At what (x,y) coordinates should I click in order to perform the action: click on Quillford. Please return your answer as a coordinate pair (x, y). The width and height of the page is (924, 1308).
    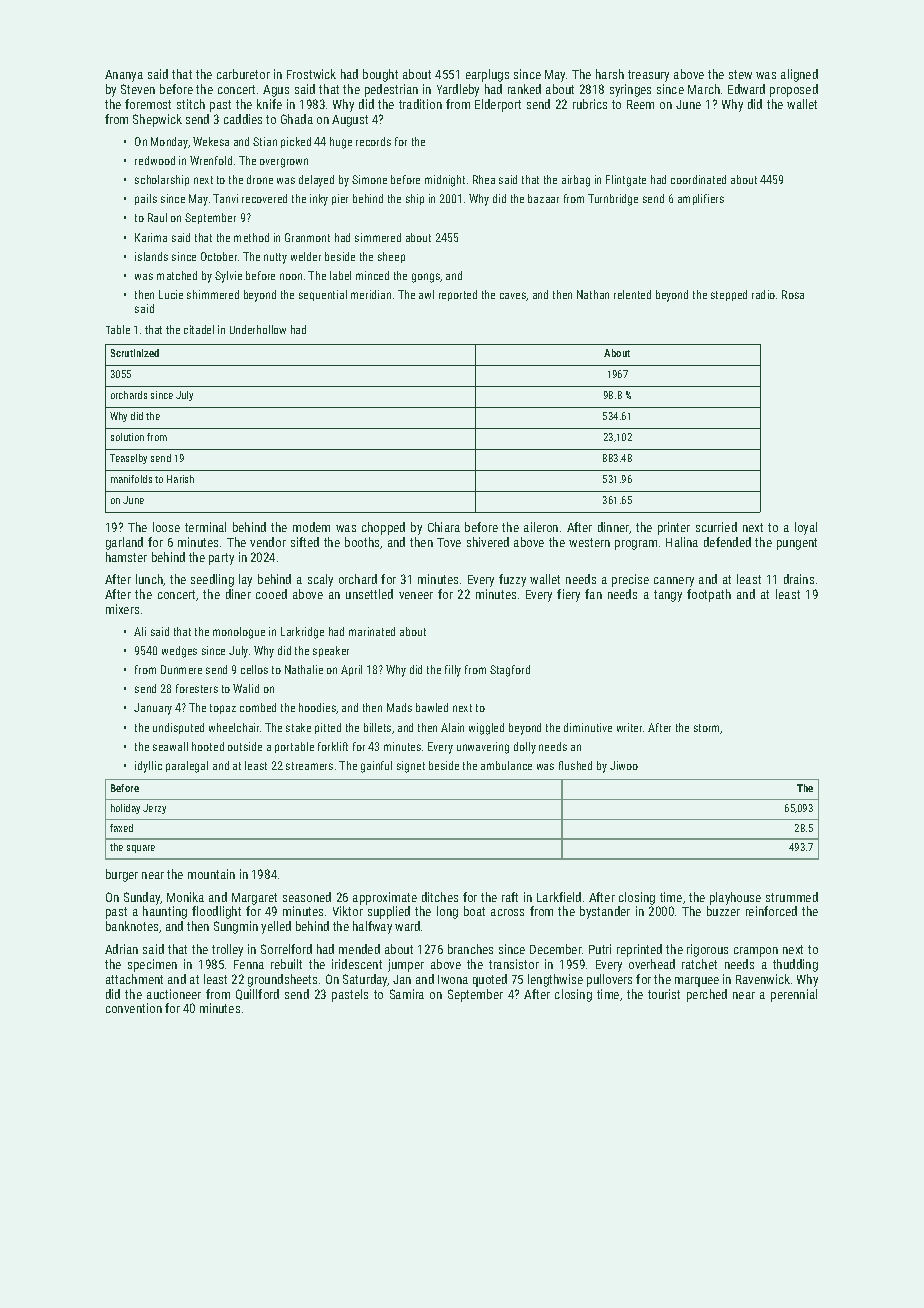
    Looking at the image, I should click on (257, 994).
